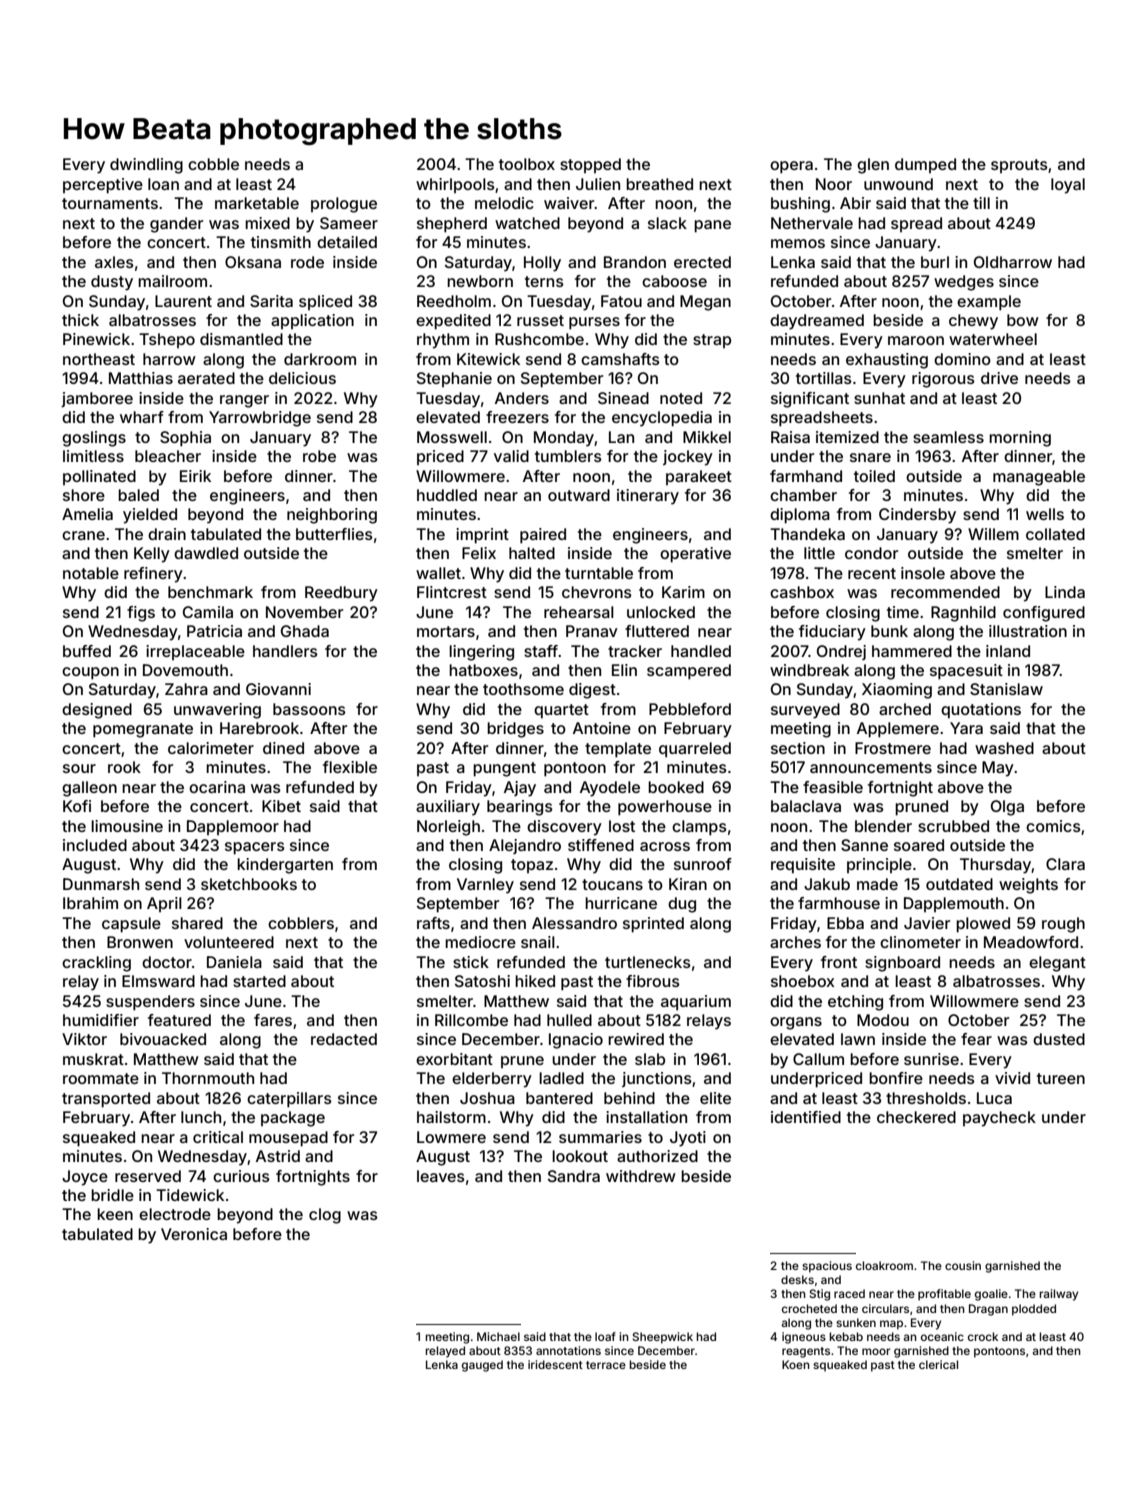  Describe the element at coordinates (482, 1366) in the image. I see `gauged` at that location.
